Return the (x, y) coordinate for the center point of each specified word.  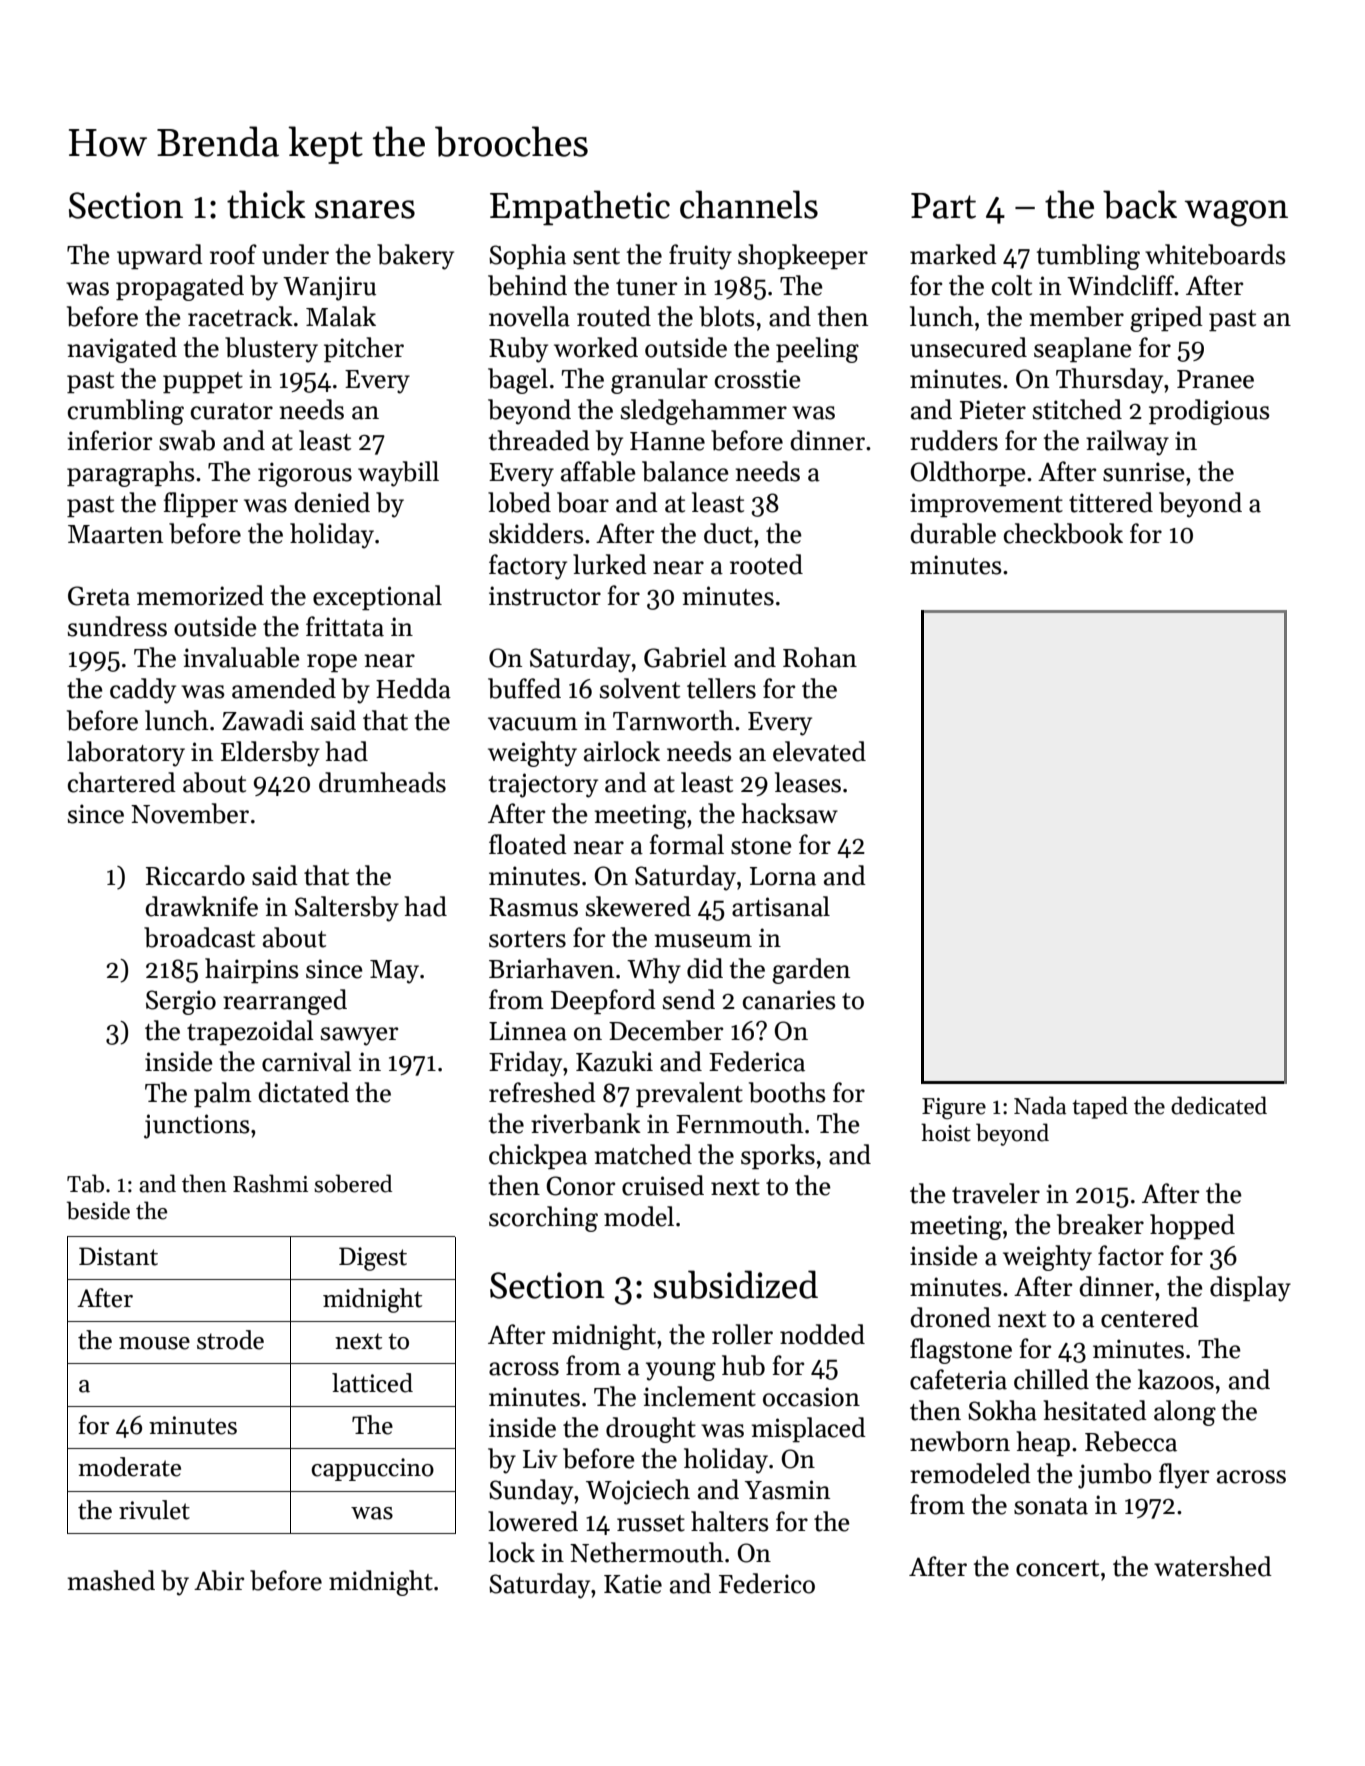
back (1140, 204)
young (681, 1371)
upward (160, 256)
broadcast (199, 937)
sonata (1051, 1506)
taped (1100, 1107)
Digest (373, 1259)
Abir (219, 1580)
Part (943, 206)
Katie (633, 1584)
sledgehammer (704, 412)
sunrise (1144, 472)
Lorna (783, 876)
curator (232, 411)
